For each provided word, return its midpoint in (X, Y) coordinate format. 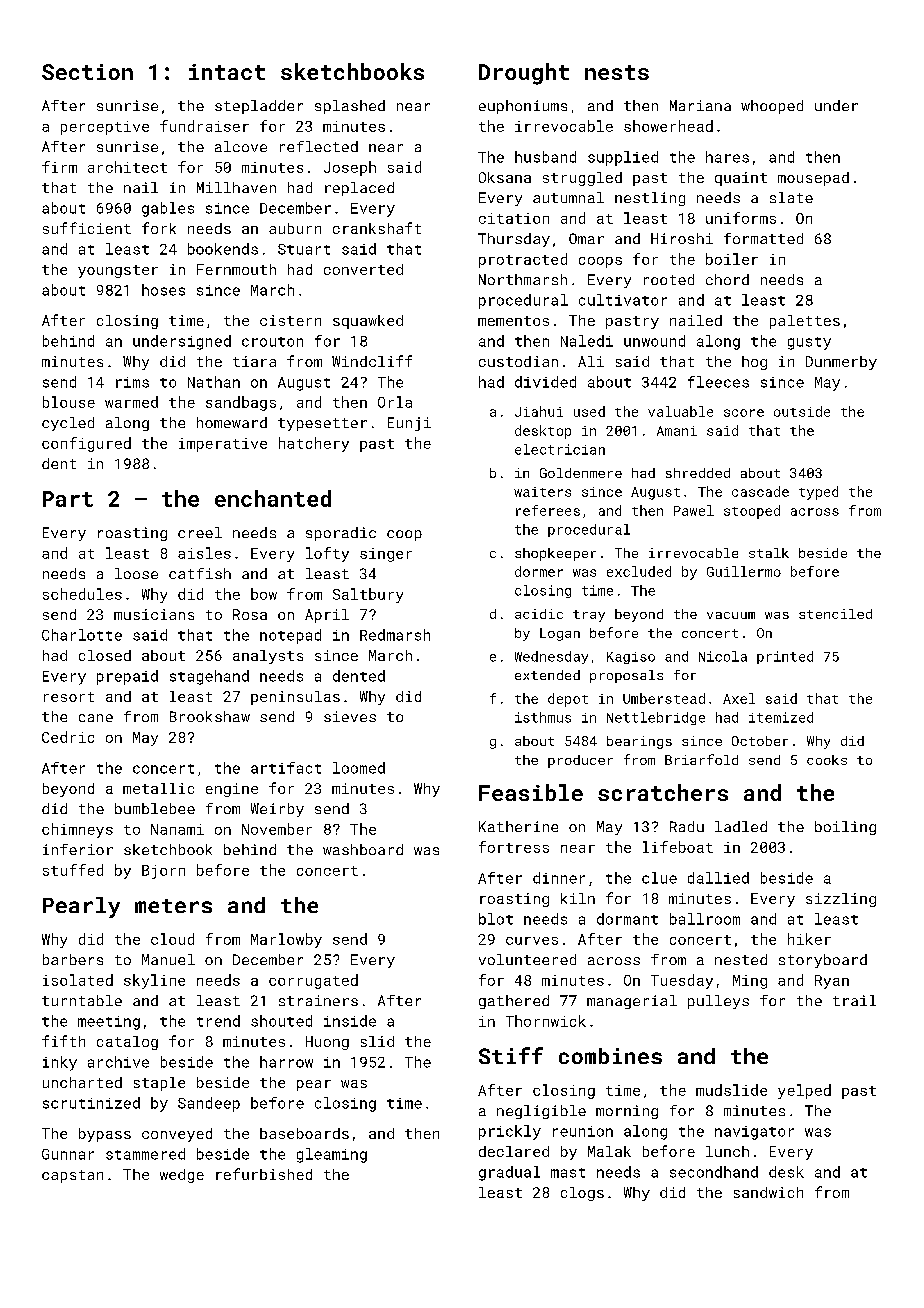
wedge (182, 1176)
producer (580, 761)
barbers (73, 959)
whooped (772, 107)
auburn (295, 228)
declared (514, 1151)
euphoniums (523, 107)
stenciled (835, 614)
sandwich (768, 1192)
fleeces (718, 382)
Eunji (409, 424)
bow (264, 594)
